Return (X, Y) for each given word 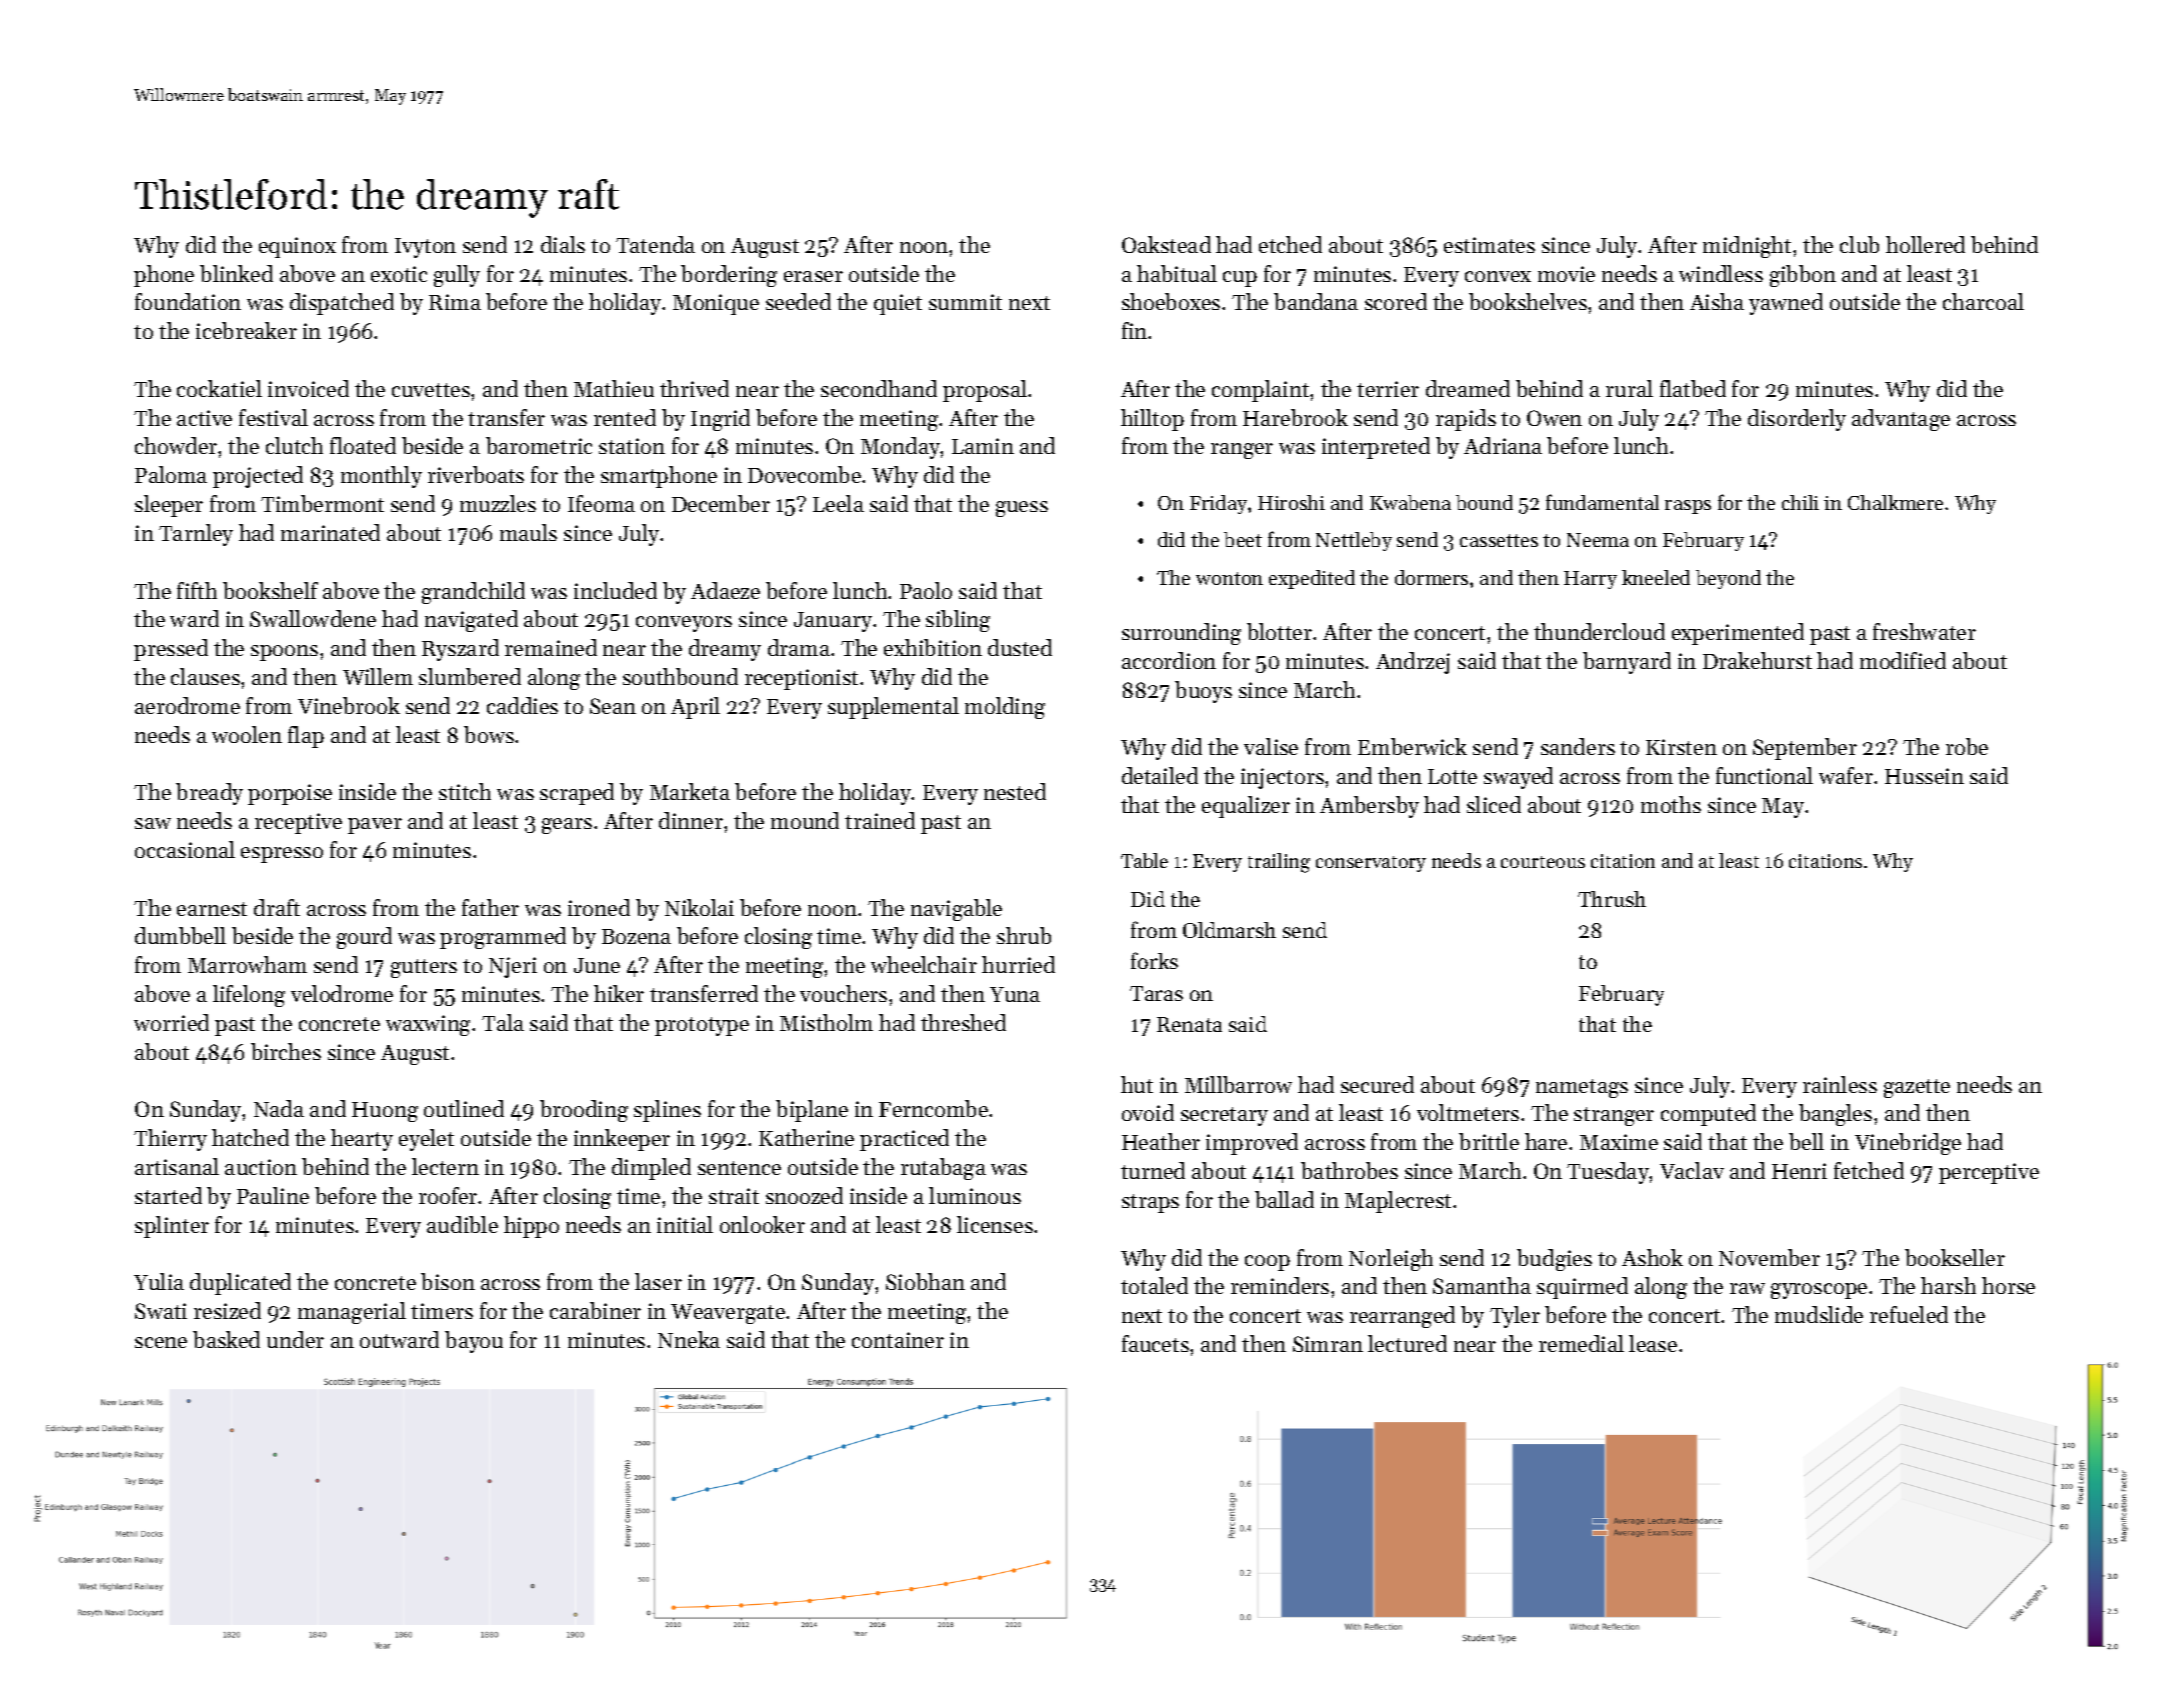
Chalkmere (1895, 502)
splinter (172, 1227)
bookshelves (1528, 301)
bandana (1316, 301)
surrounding (1181, 634)
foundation (188, 301)
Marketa (690, 791)
